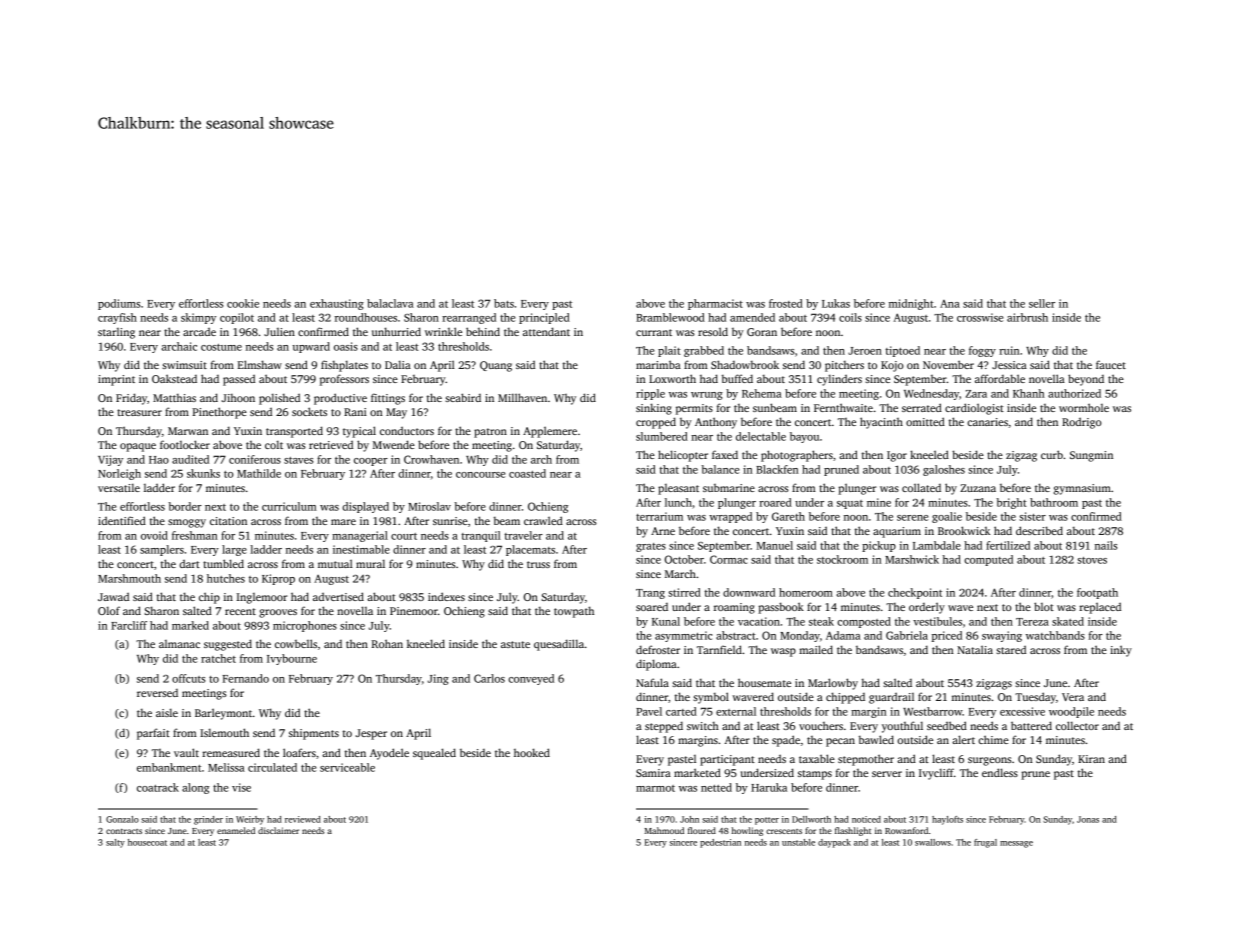  Describe the element at coordinates (836, 303) in the document. I see `Lukas` at that location.
